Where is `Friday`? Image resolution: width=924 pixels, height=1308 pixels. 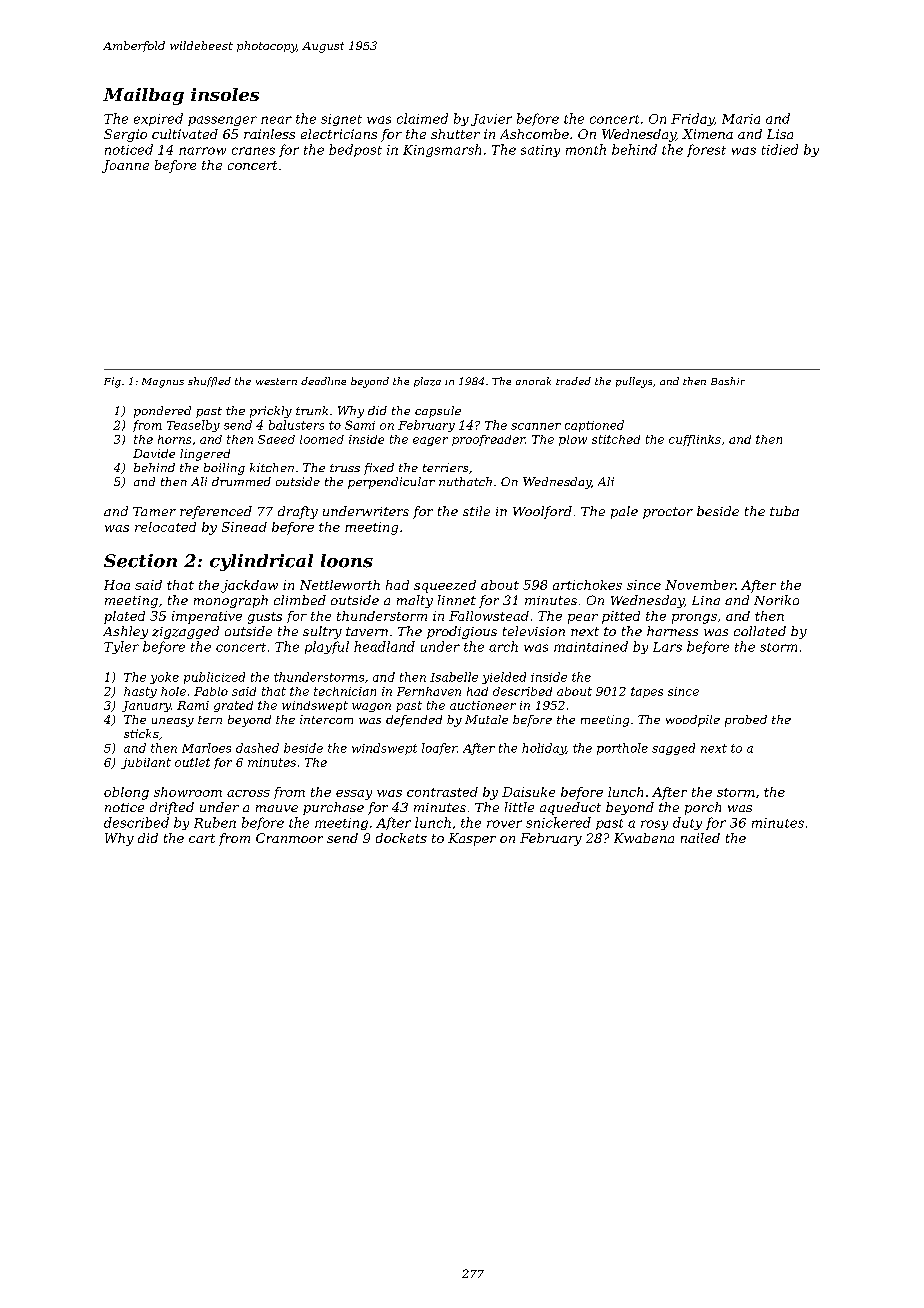
Friday is located at coordinates (692, 119).
